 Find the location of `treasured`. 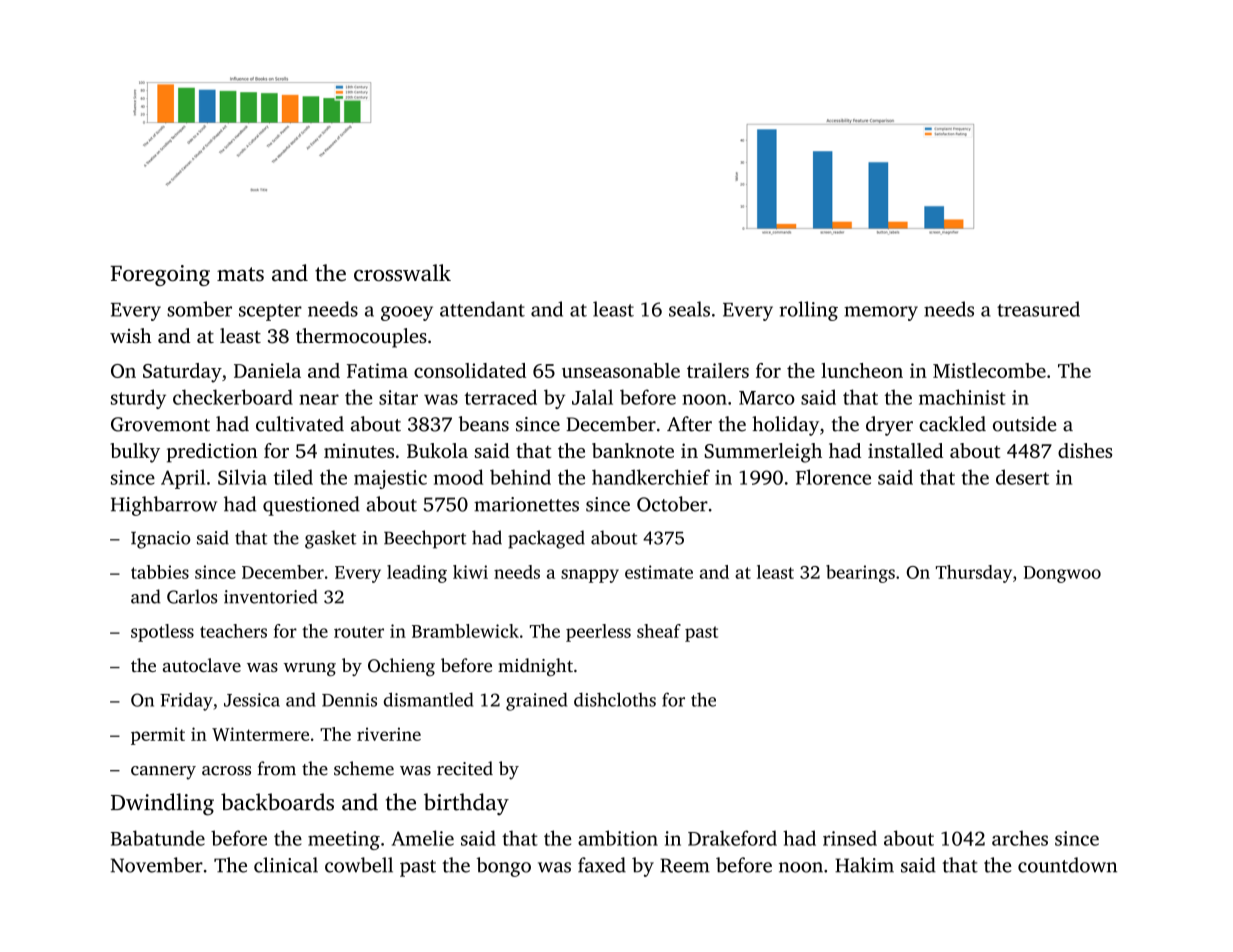

treasured is located at coordinates (1038, 309).
